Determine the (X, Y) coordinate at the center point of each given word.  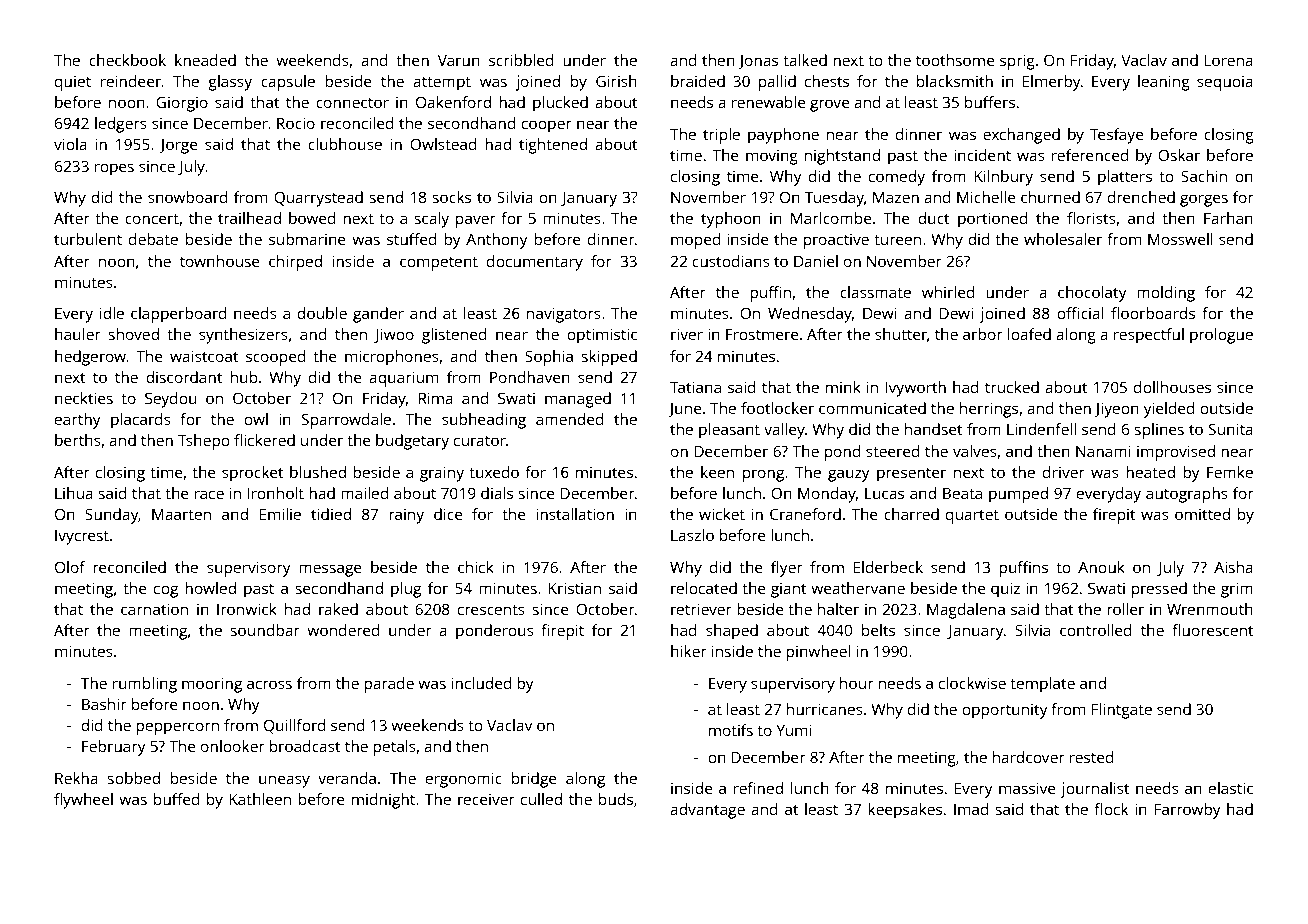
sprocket (253, 474)
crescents (491, 610)
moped (696, 241)
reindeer (131, 81)
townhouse (220, 261)
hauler (78, 334)
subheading (484, 421)
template (1042, 685)
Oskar (1179, 155)
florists (1091, 218)
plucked (560, 104)
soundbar (265, 630)
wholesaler (1063, 239)
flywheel (83, 801)
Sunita (1231, 429)
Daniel (816, 261)
